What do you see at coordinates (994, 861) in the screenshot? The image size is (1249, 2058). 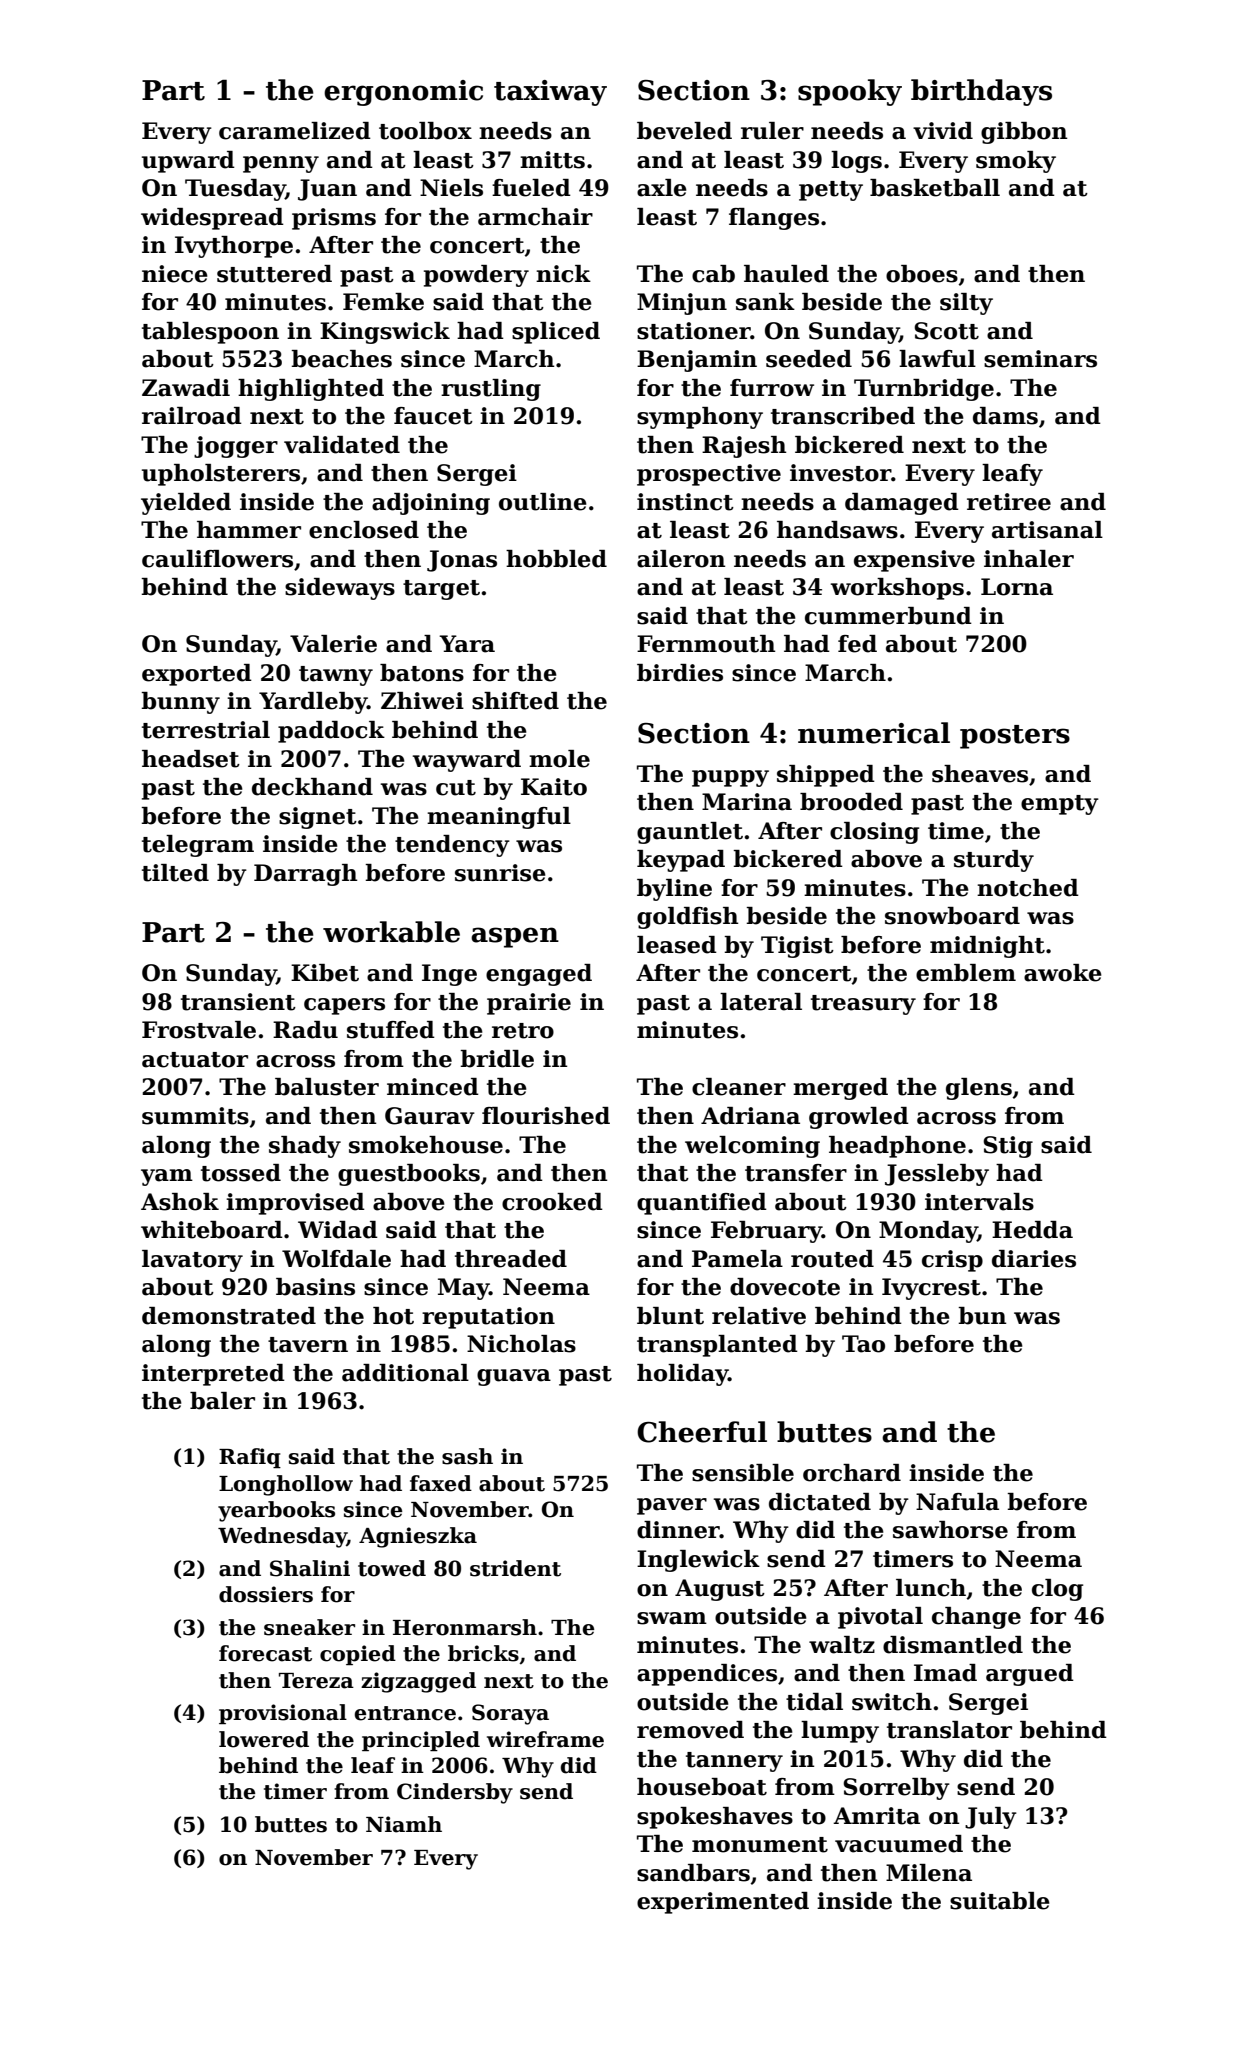 I see `sturdy` at bounding box center [994, 861].
